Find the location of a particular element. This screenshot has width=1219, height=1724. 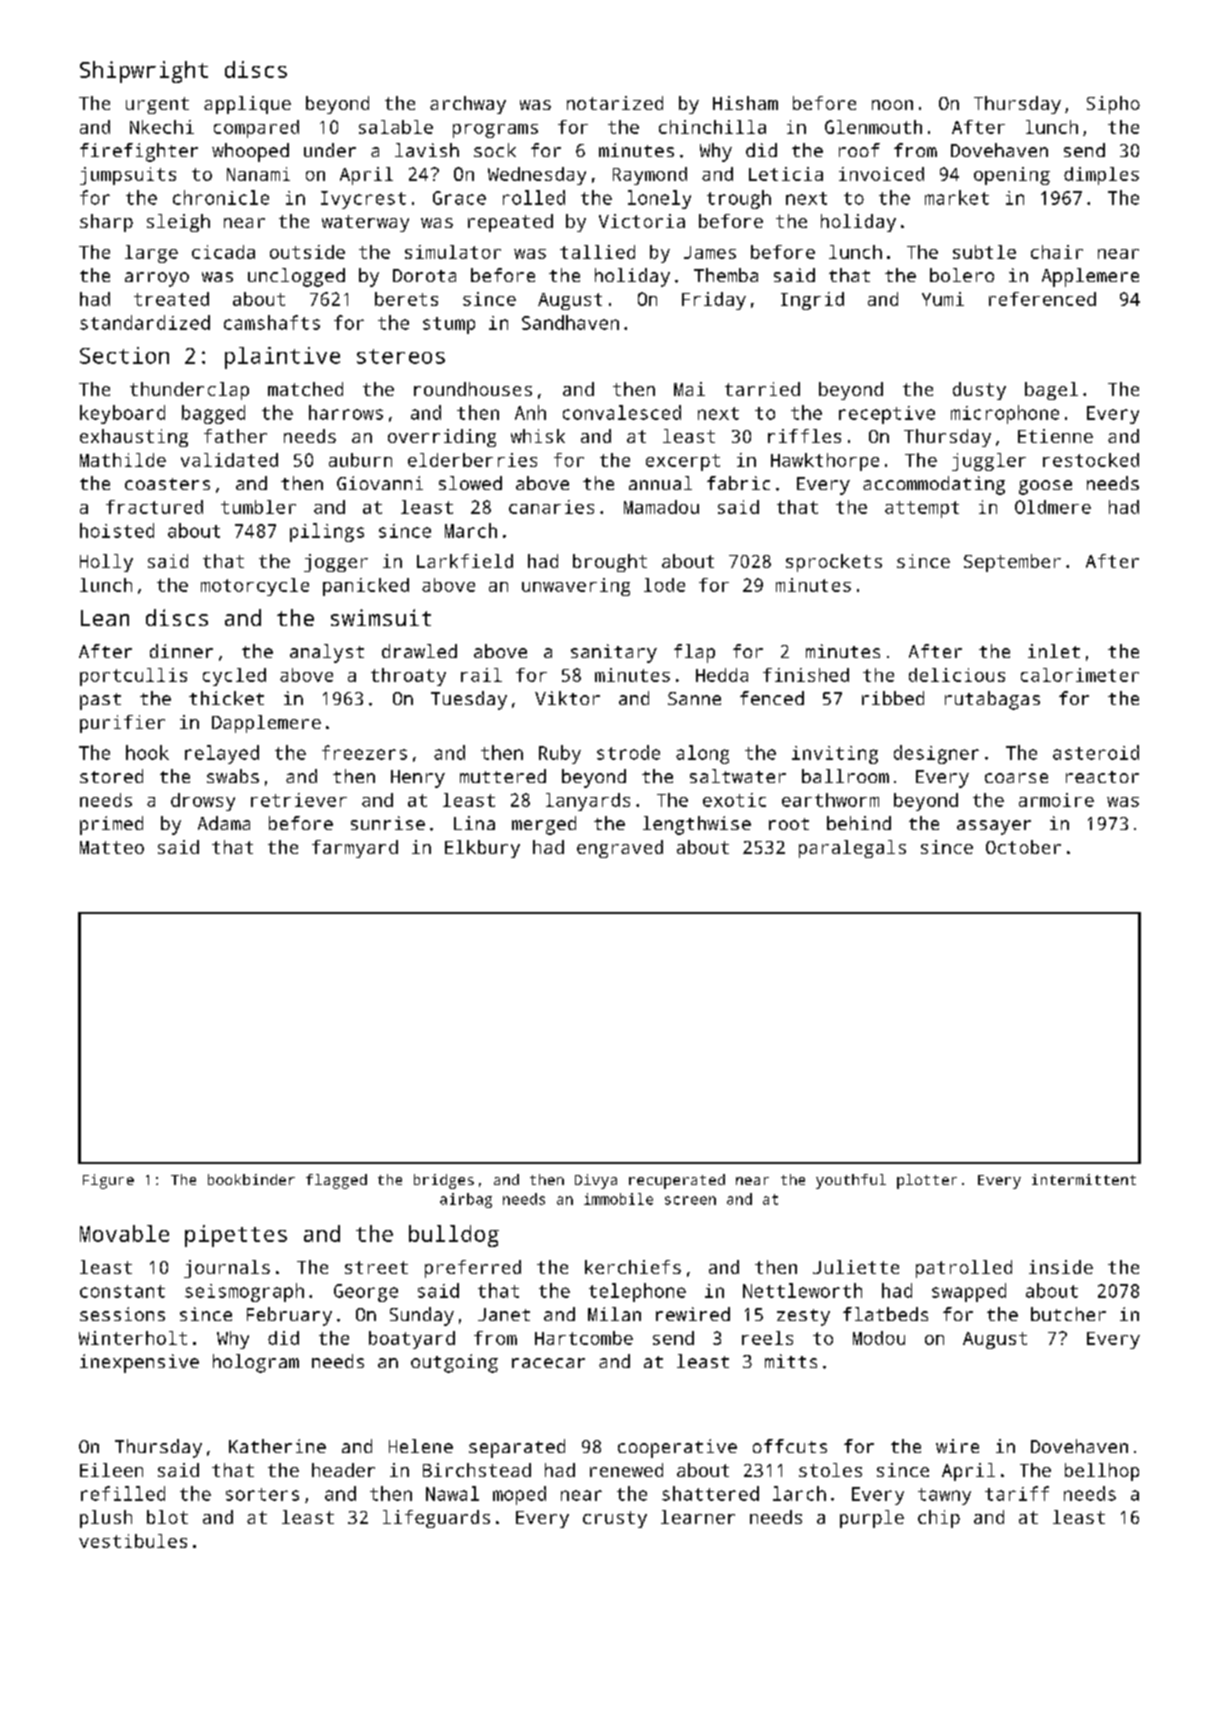

bookbinder is located at coordinates (251, 1179).
